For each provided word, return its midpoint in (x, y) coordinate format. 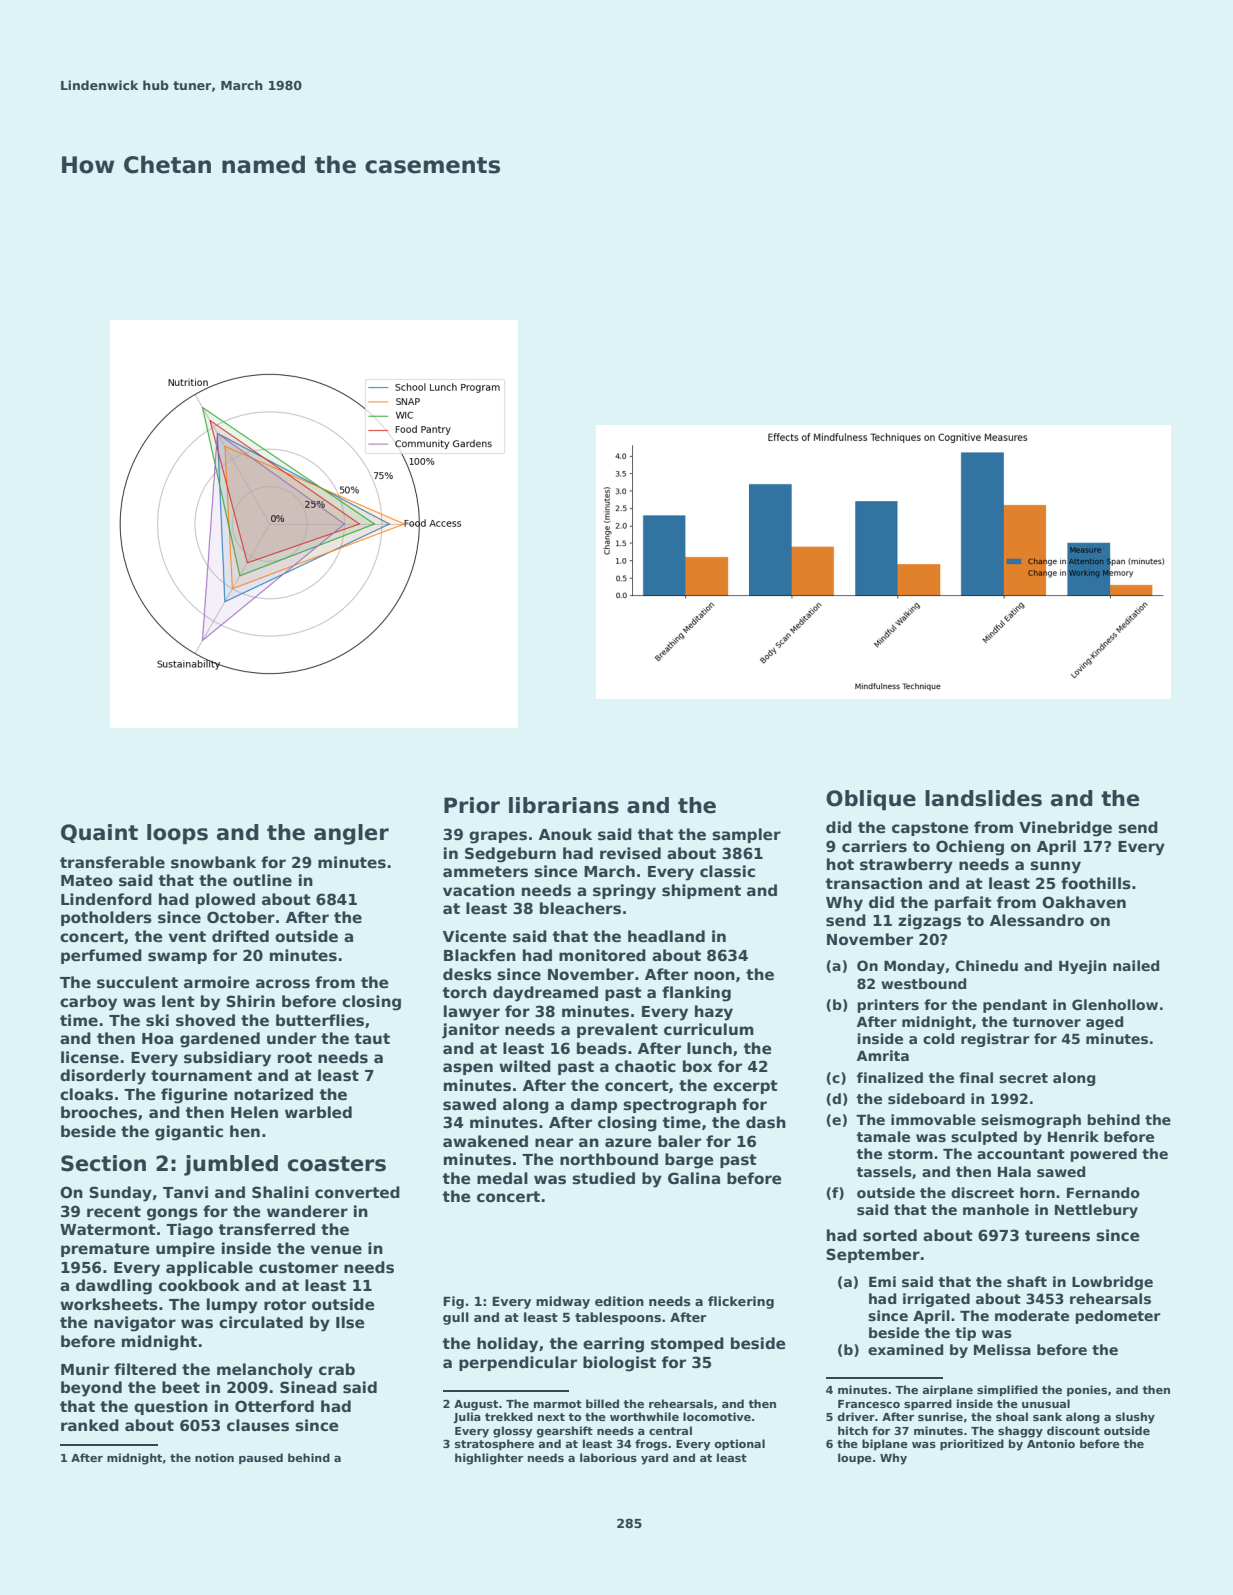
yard (654, 1459)
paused (261, 1459)
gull (456, 1318)
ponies (1087, 1391)
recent (114, 1211)
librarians (564, 805)
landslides (983, 798)
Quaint (99, 833)
